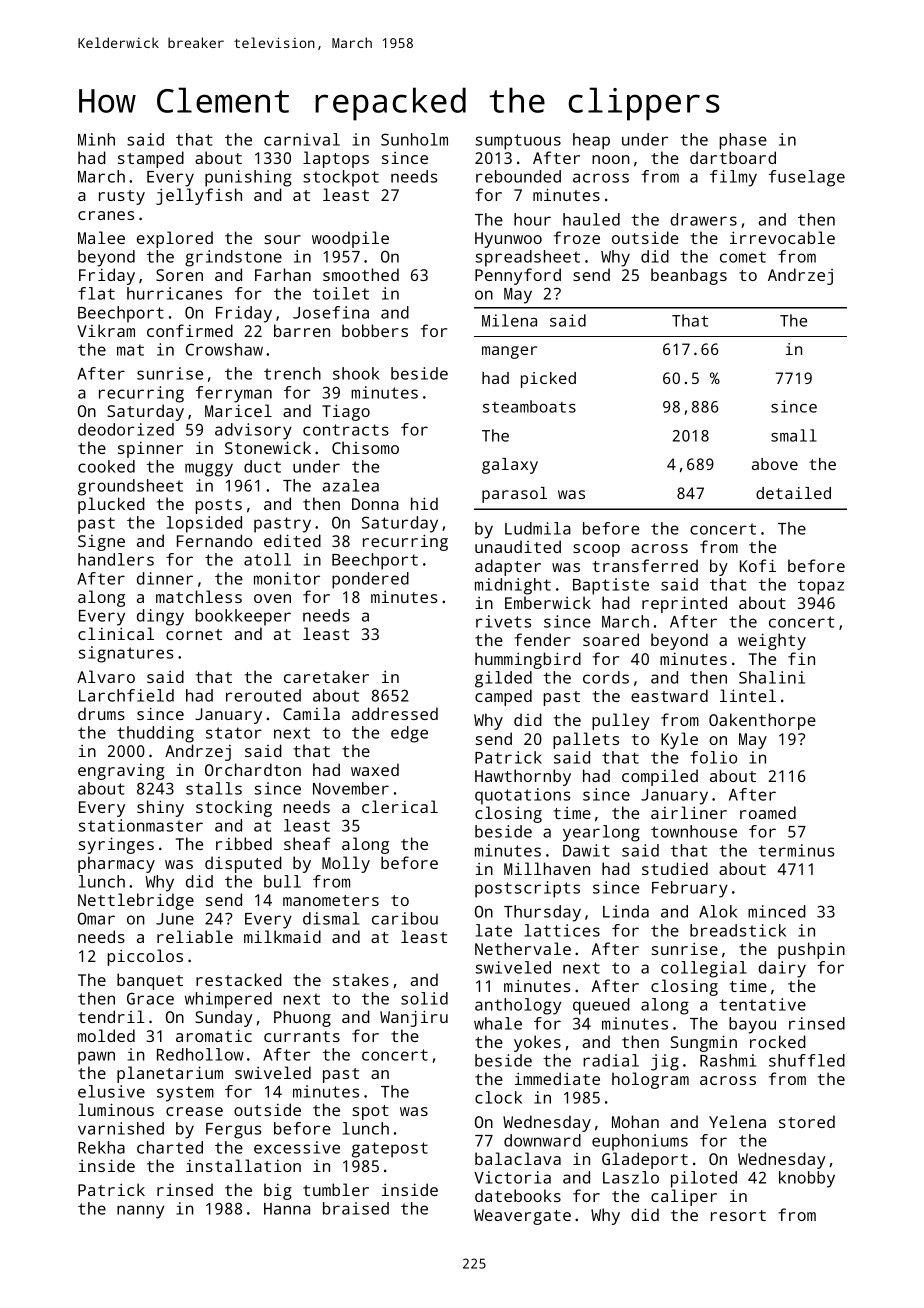 This screenshot has width=924, height=1308. I want to click on rusty, so click(122, 197).
